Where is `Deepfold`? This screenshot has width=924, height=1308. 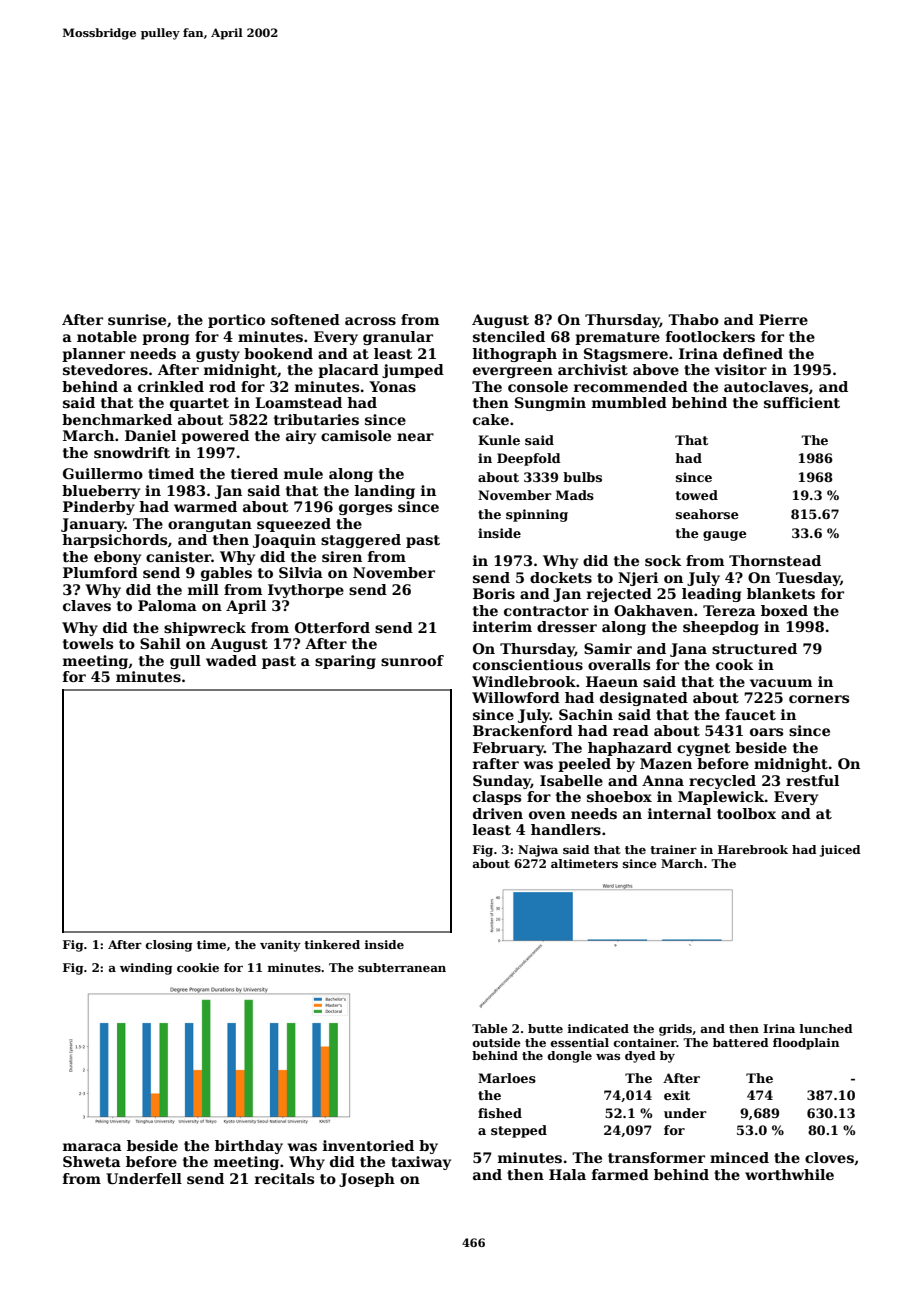
Deepfold is located at coordinates (529, 459).
